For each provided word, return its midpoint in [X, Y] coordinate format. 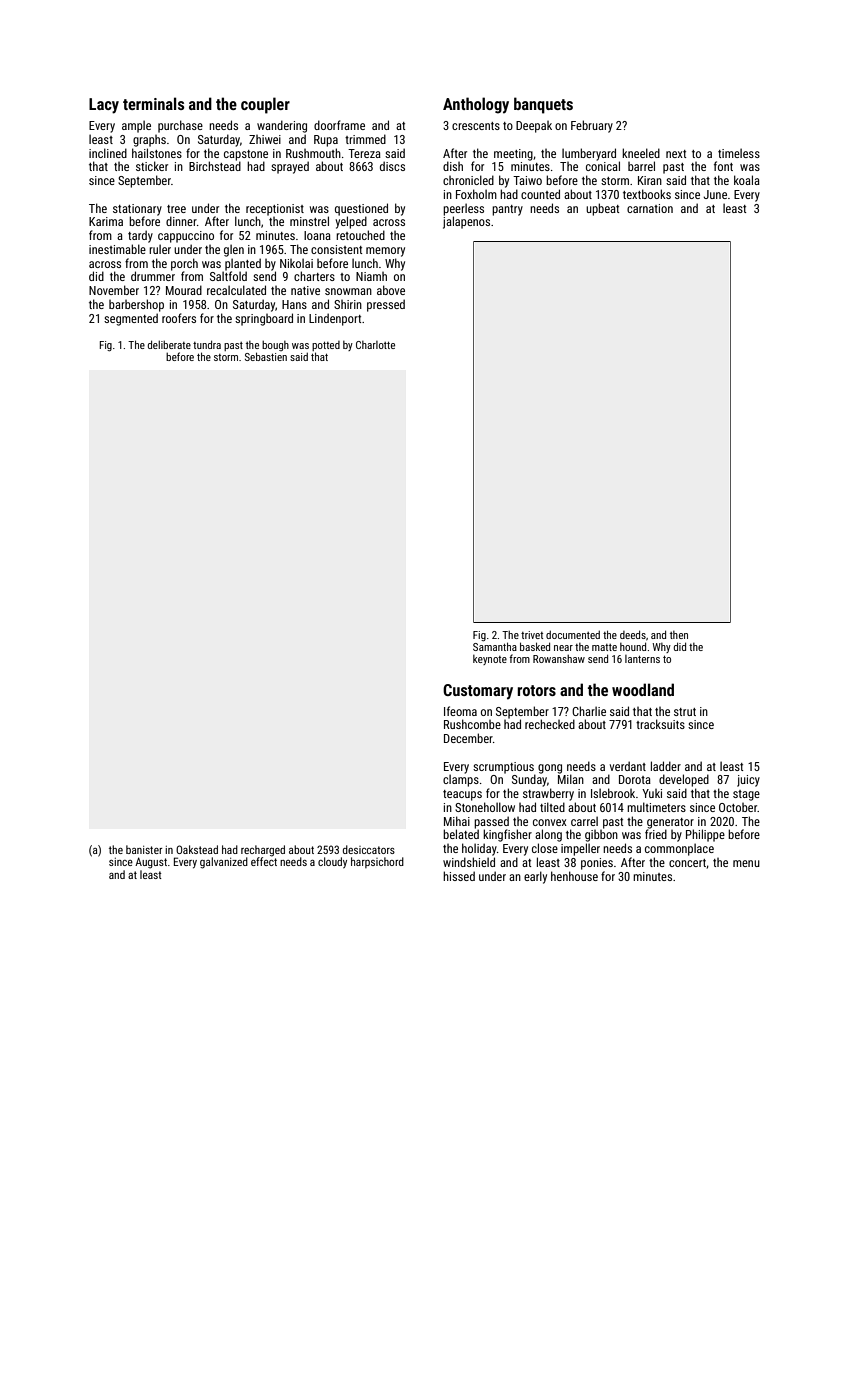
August [151, 863]
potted [326, 346]
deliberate [169, 344]
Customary [478, 692]
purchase [180, 126]
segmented [131, 319]
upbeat [603, 209]
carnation [650, 208]
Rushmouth [313, 153]
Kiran [650, 180]
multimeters [656, 807]
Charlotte [375, 345]
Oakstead [197, 849]
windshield [469, 862]
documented [573, 634]
